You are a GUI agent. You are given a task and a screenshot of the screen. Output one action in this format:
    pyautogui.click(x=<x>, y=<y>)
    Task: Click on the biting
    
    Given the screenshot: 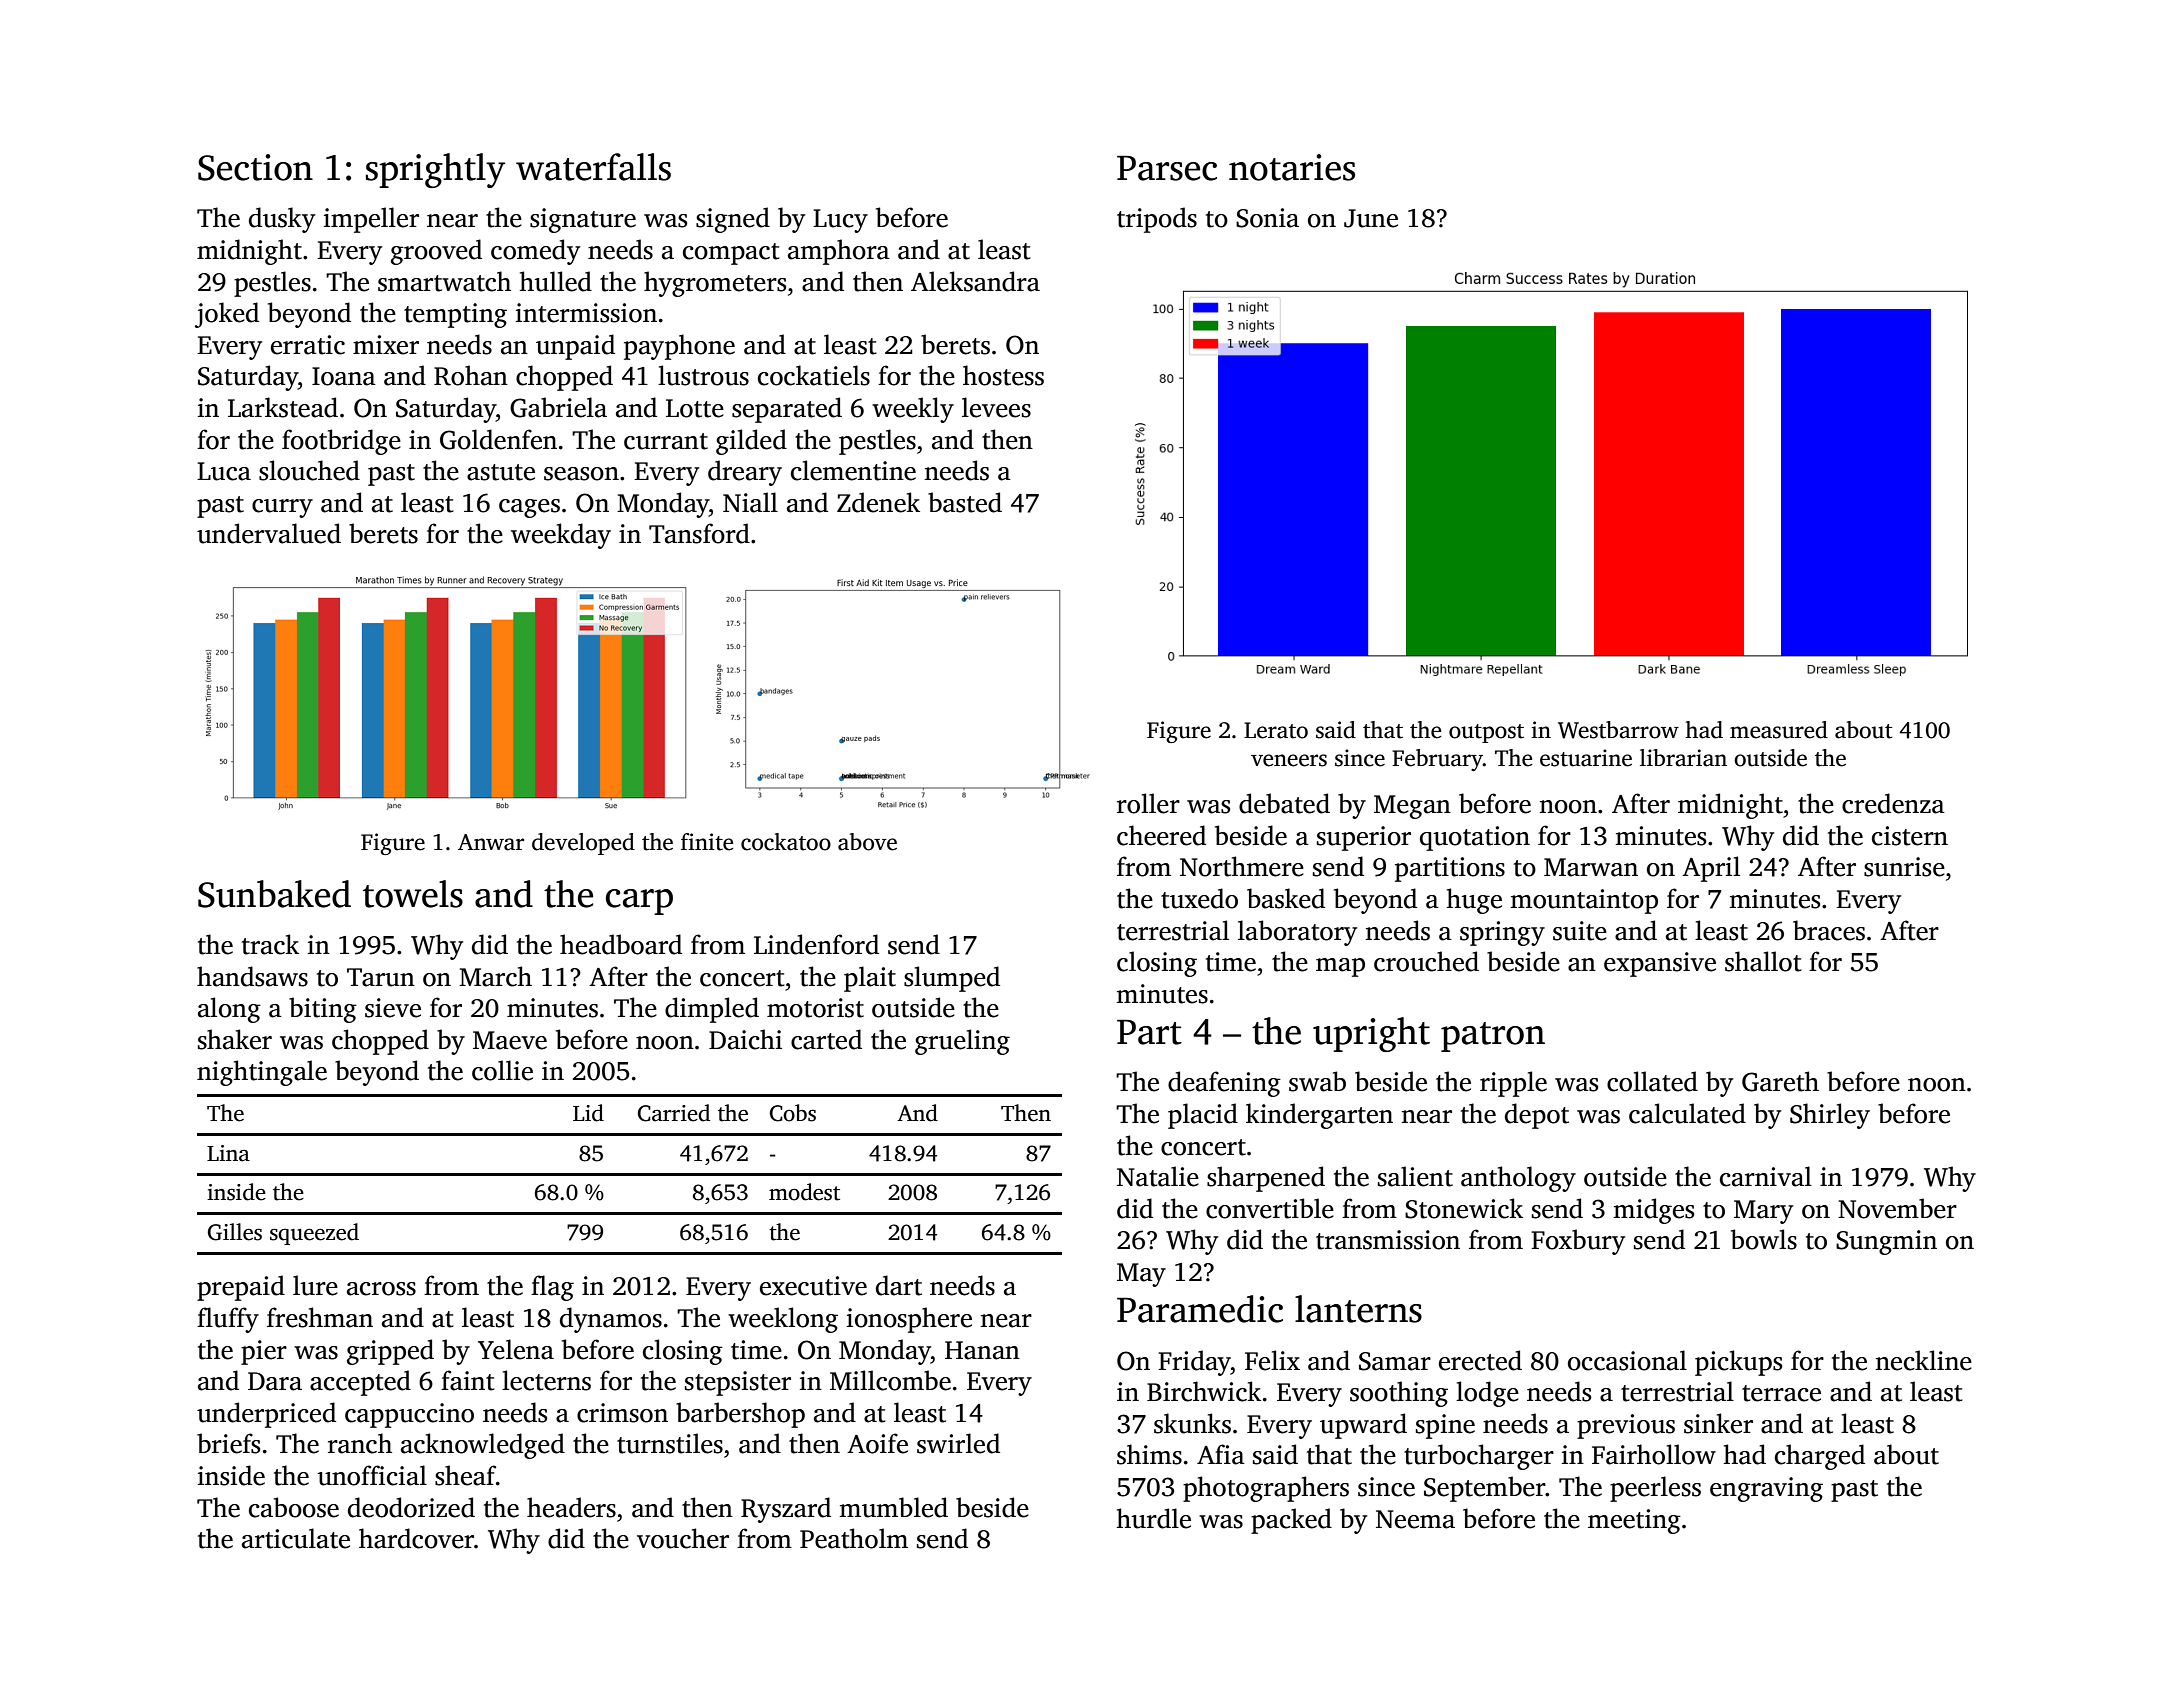 What is the action you would take?
    pyautogui.click(x=323, y=1010)
